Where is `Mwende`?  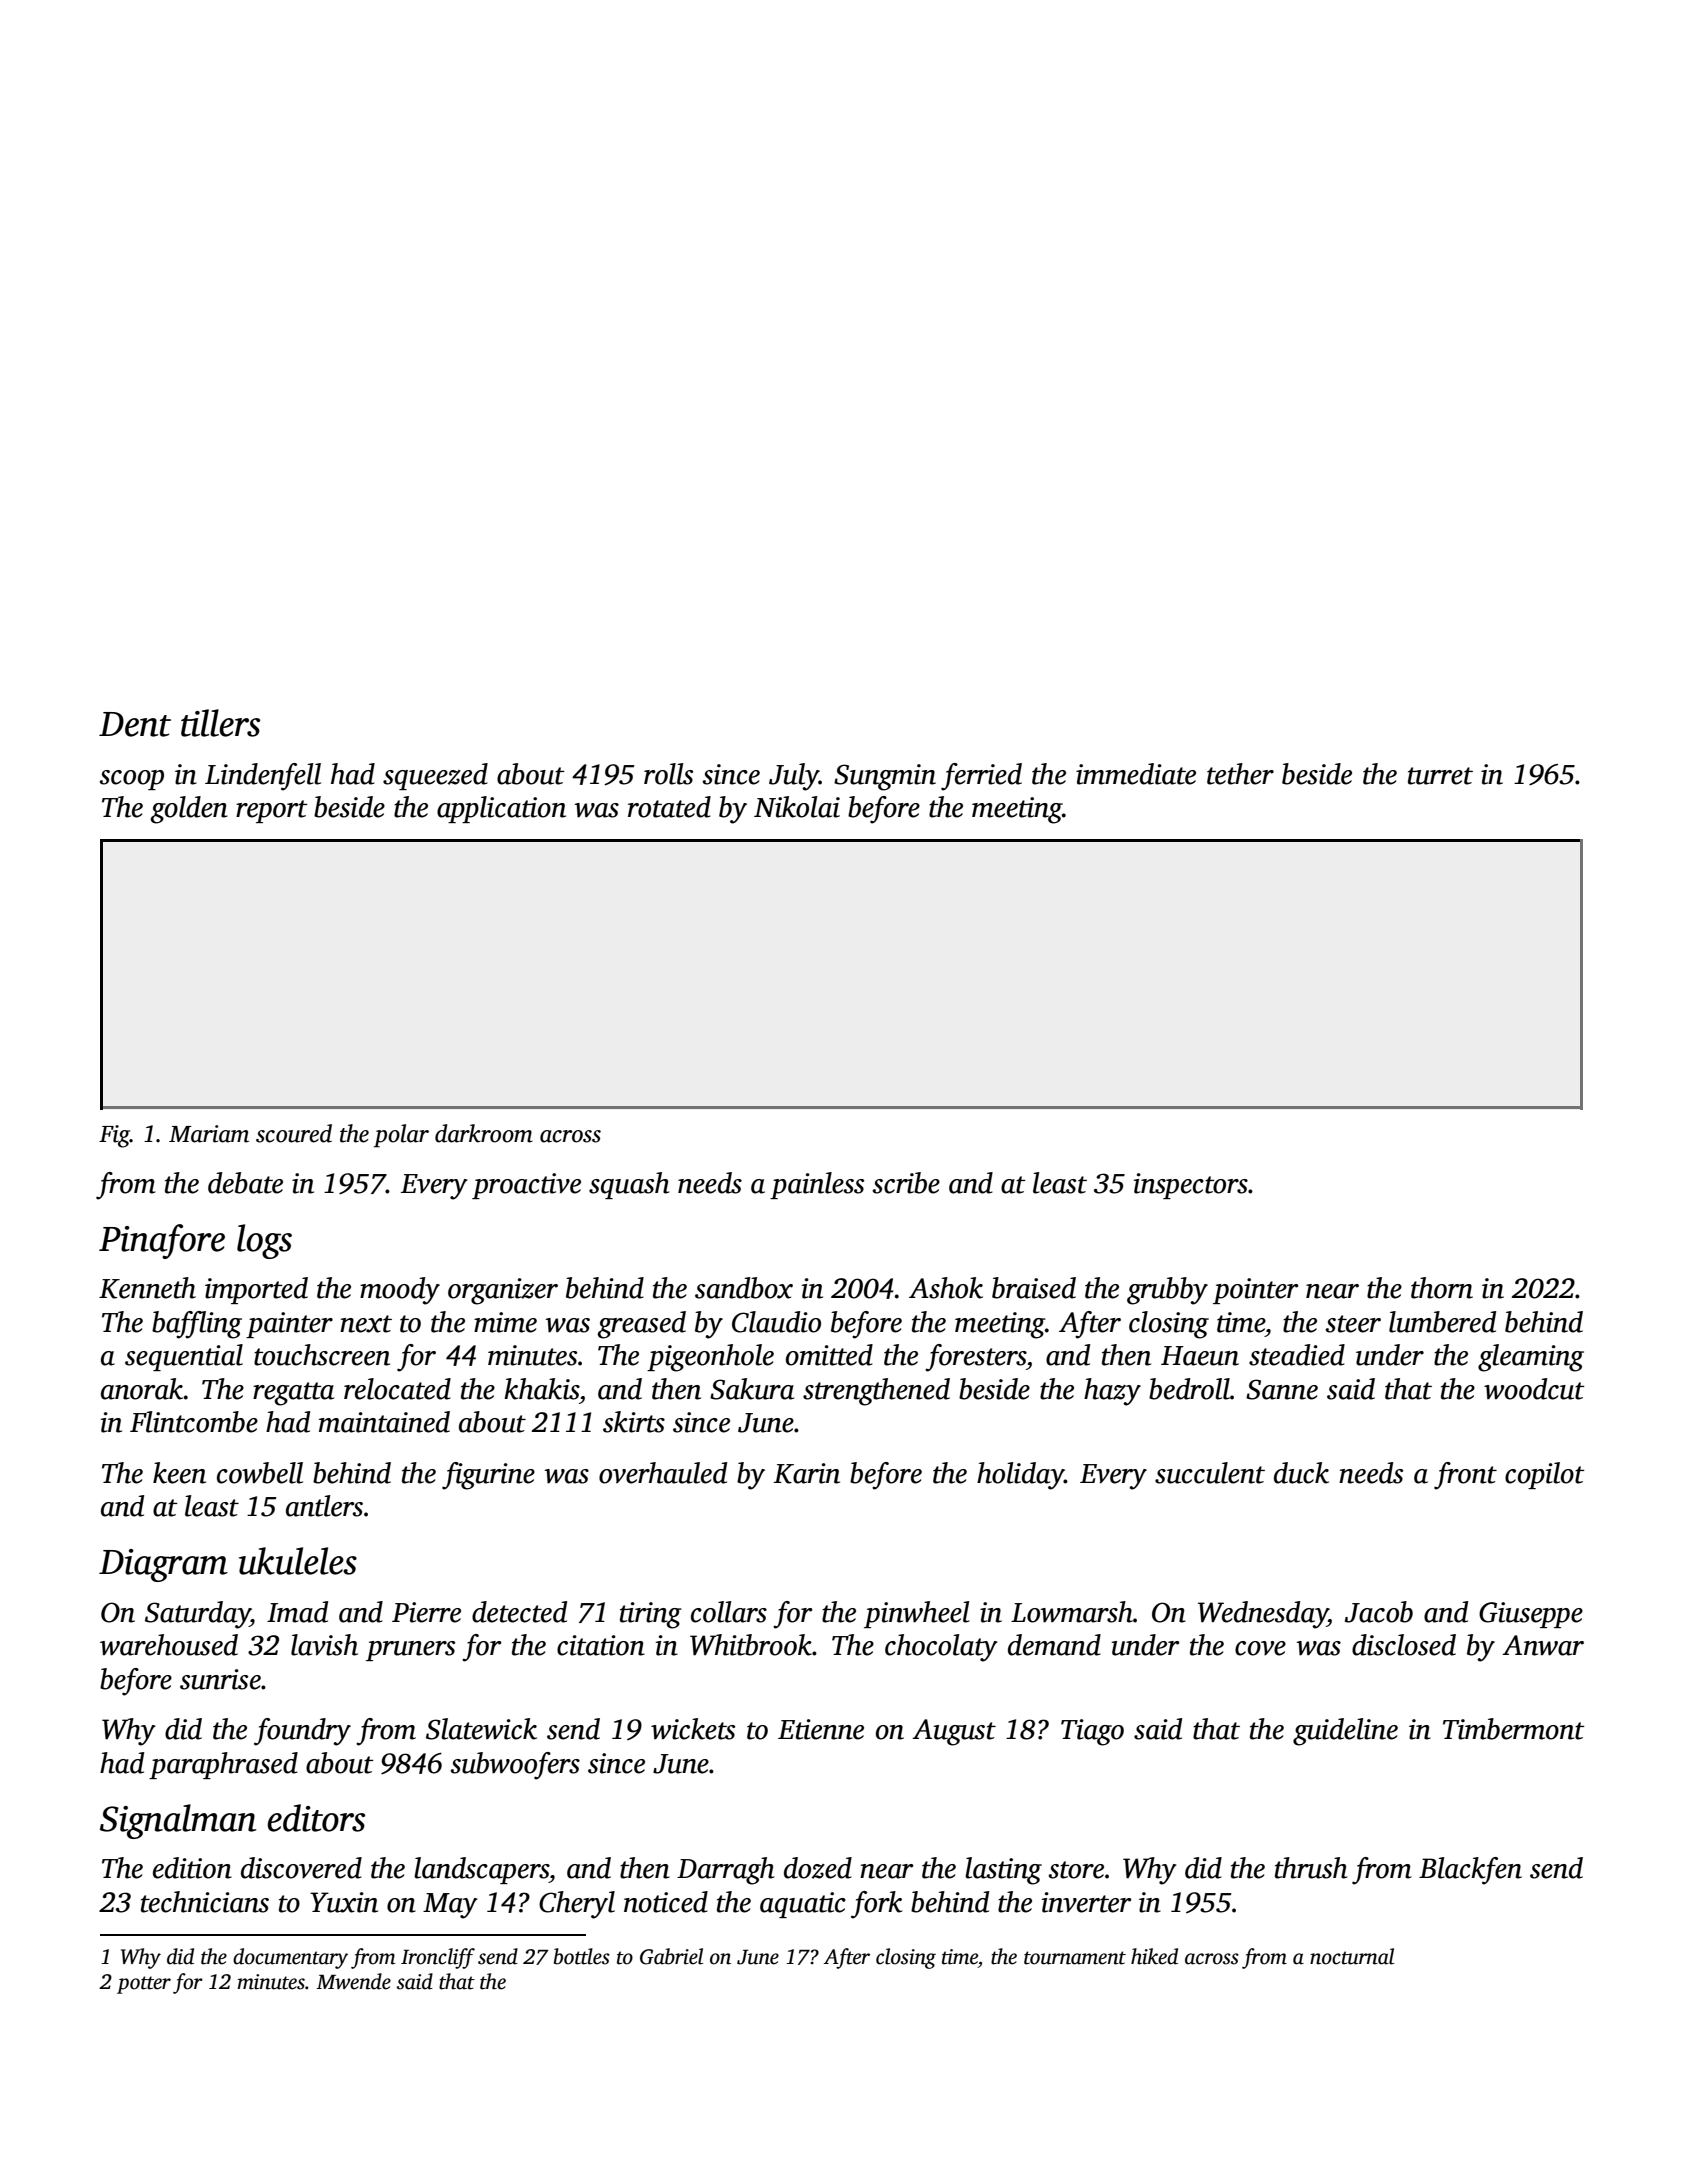 Mwende is located at coordinates (353, 1981).
